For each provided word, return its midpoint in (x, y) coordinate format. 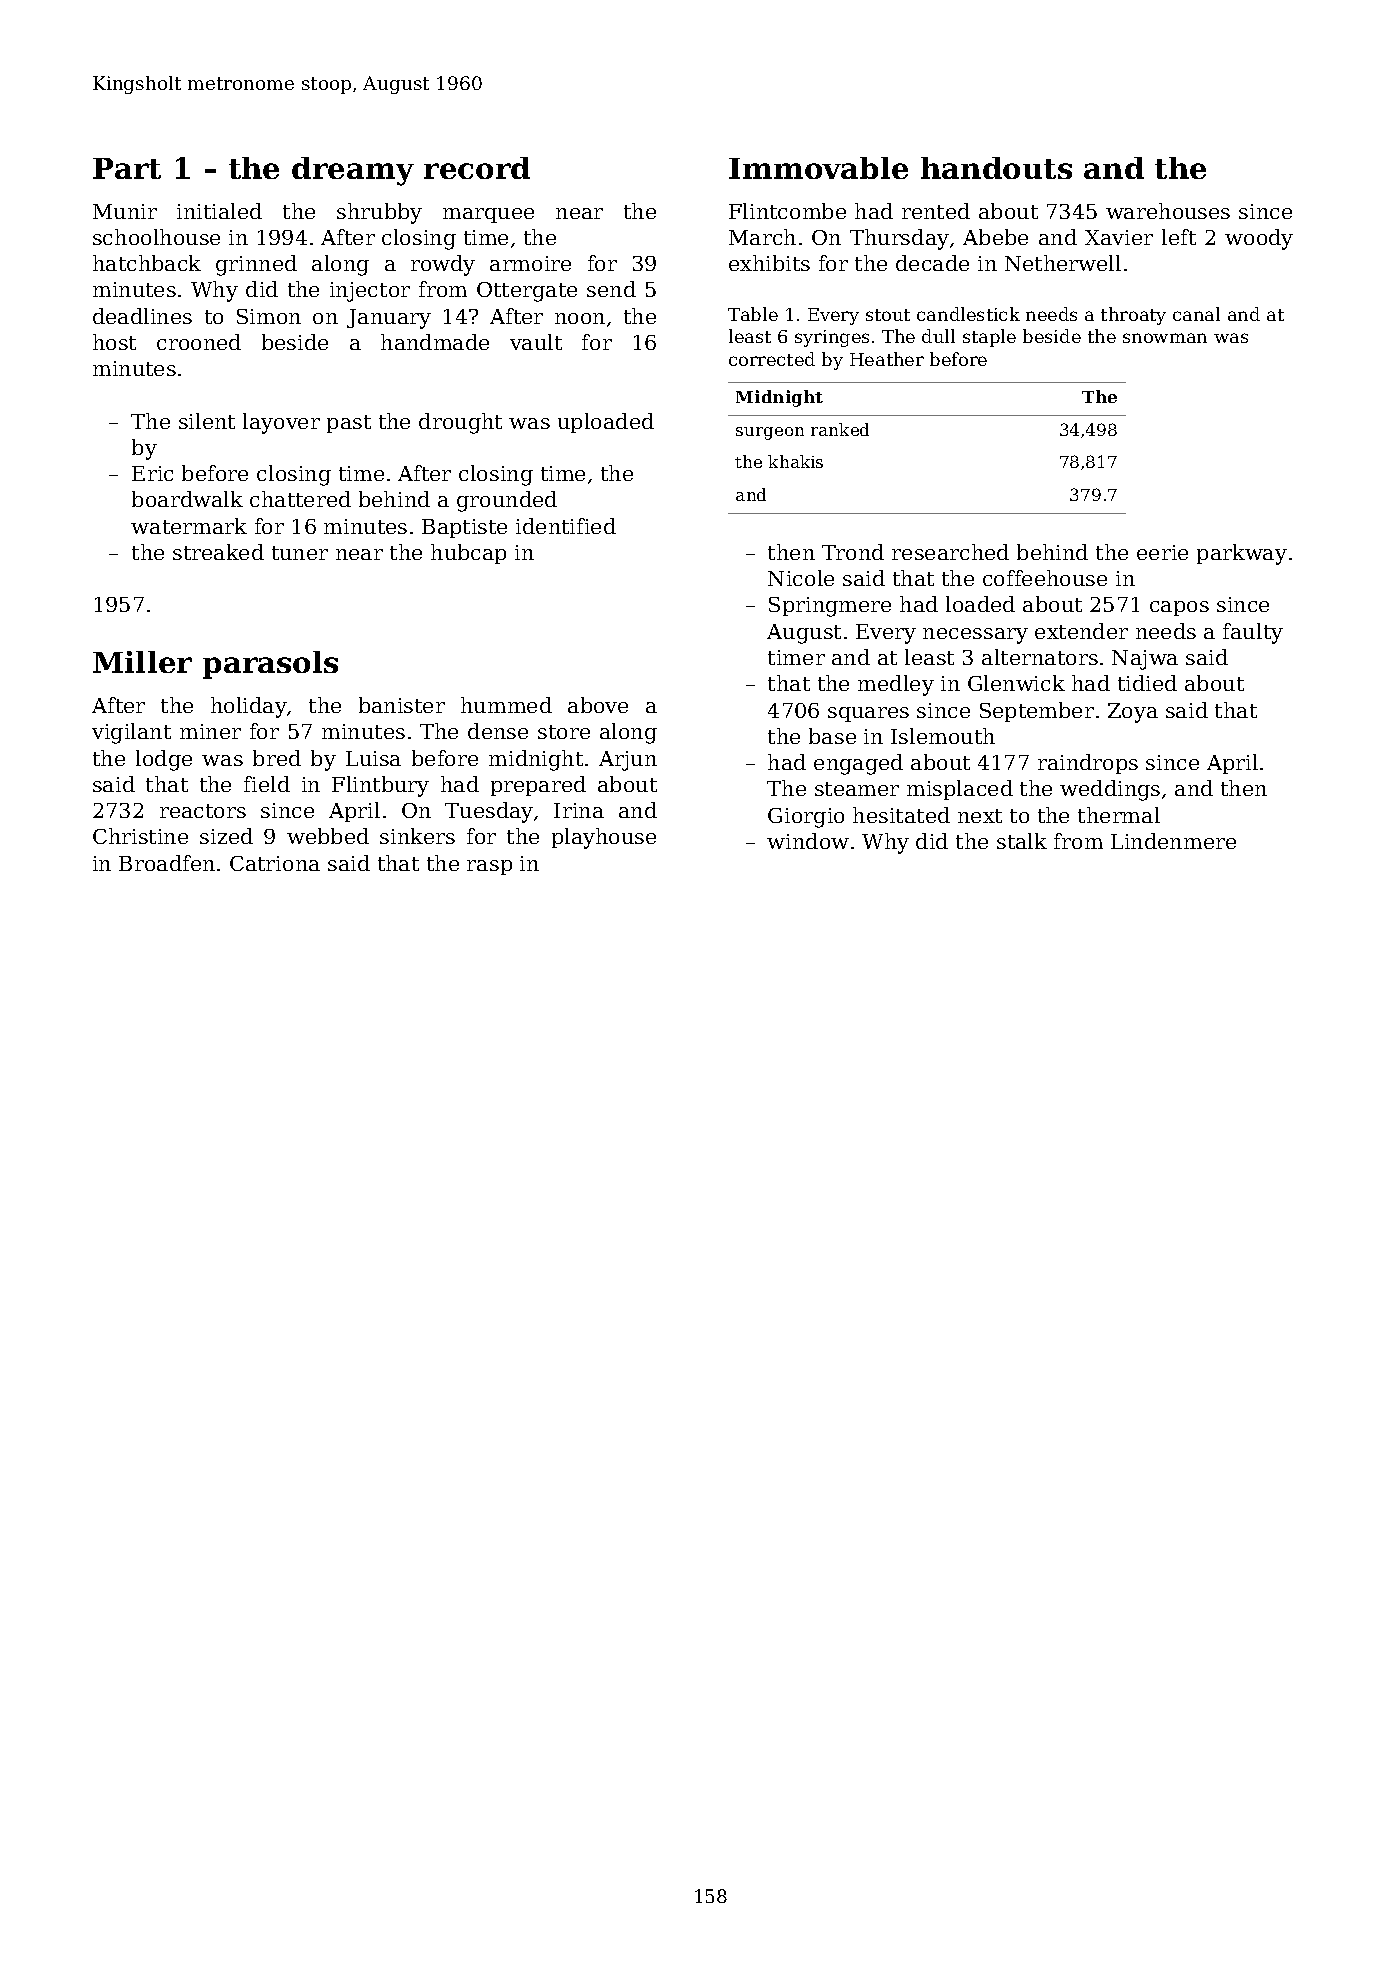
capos (1179, 608)
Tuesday (489, 812)
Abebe (995, 237)
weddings (1110, 790)
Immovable (818, 168)
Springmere (830, 607)
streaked (218, 552)
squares (868, 714)
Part (127, 168)
